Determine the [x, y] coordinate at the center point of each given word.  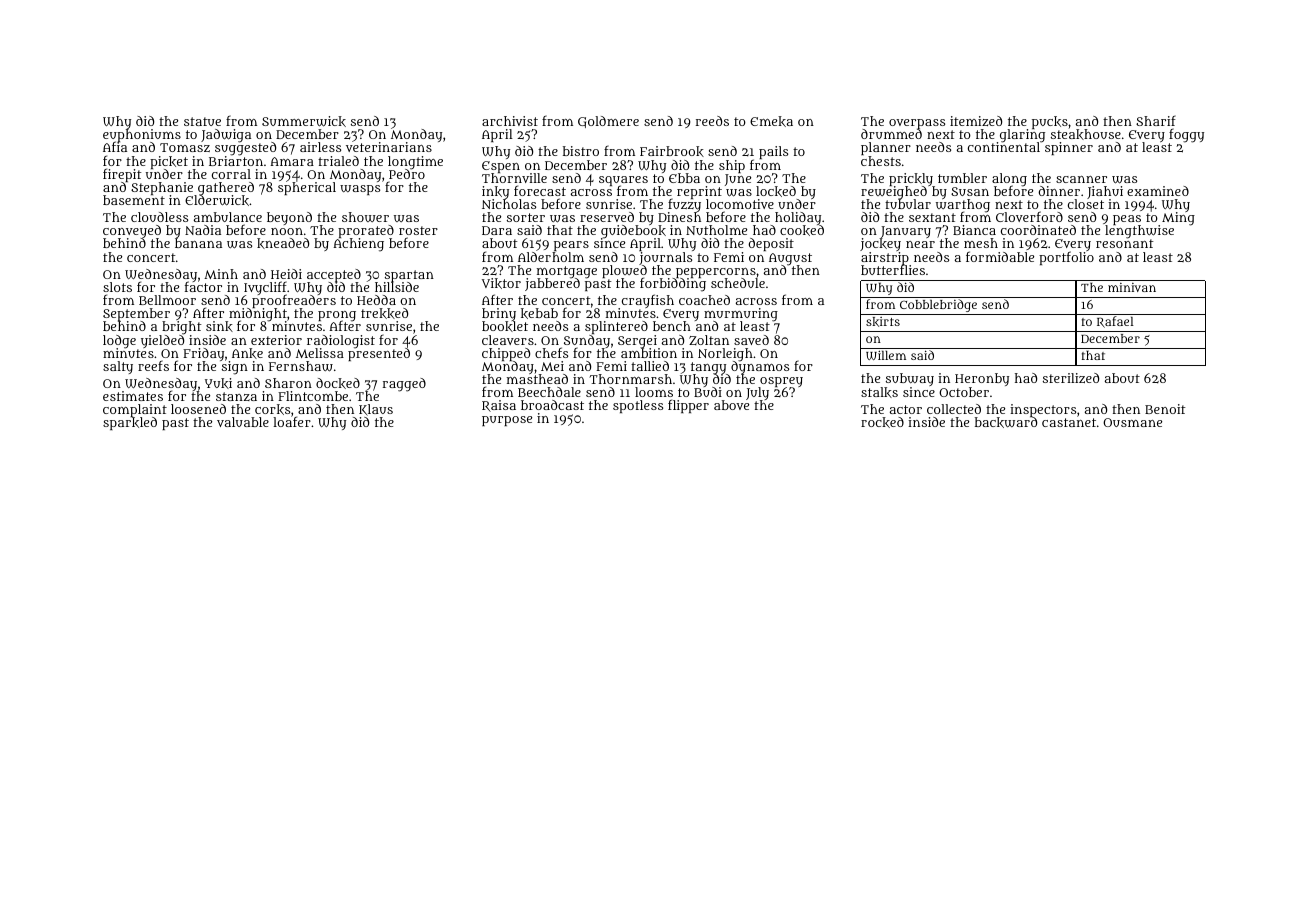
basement [134, 200]
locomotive [740, 204]
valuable [243, 422]
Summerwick [304, 121]
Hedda [376, 300]
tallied [650, 366]
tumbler [962, 178]
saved [751, 340]
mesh [981, 243]
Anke [247, 353]
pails [773, 152]
